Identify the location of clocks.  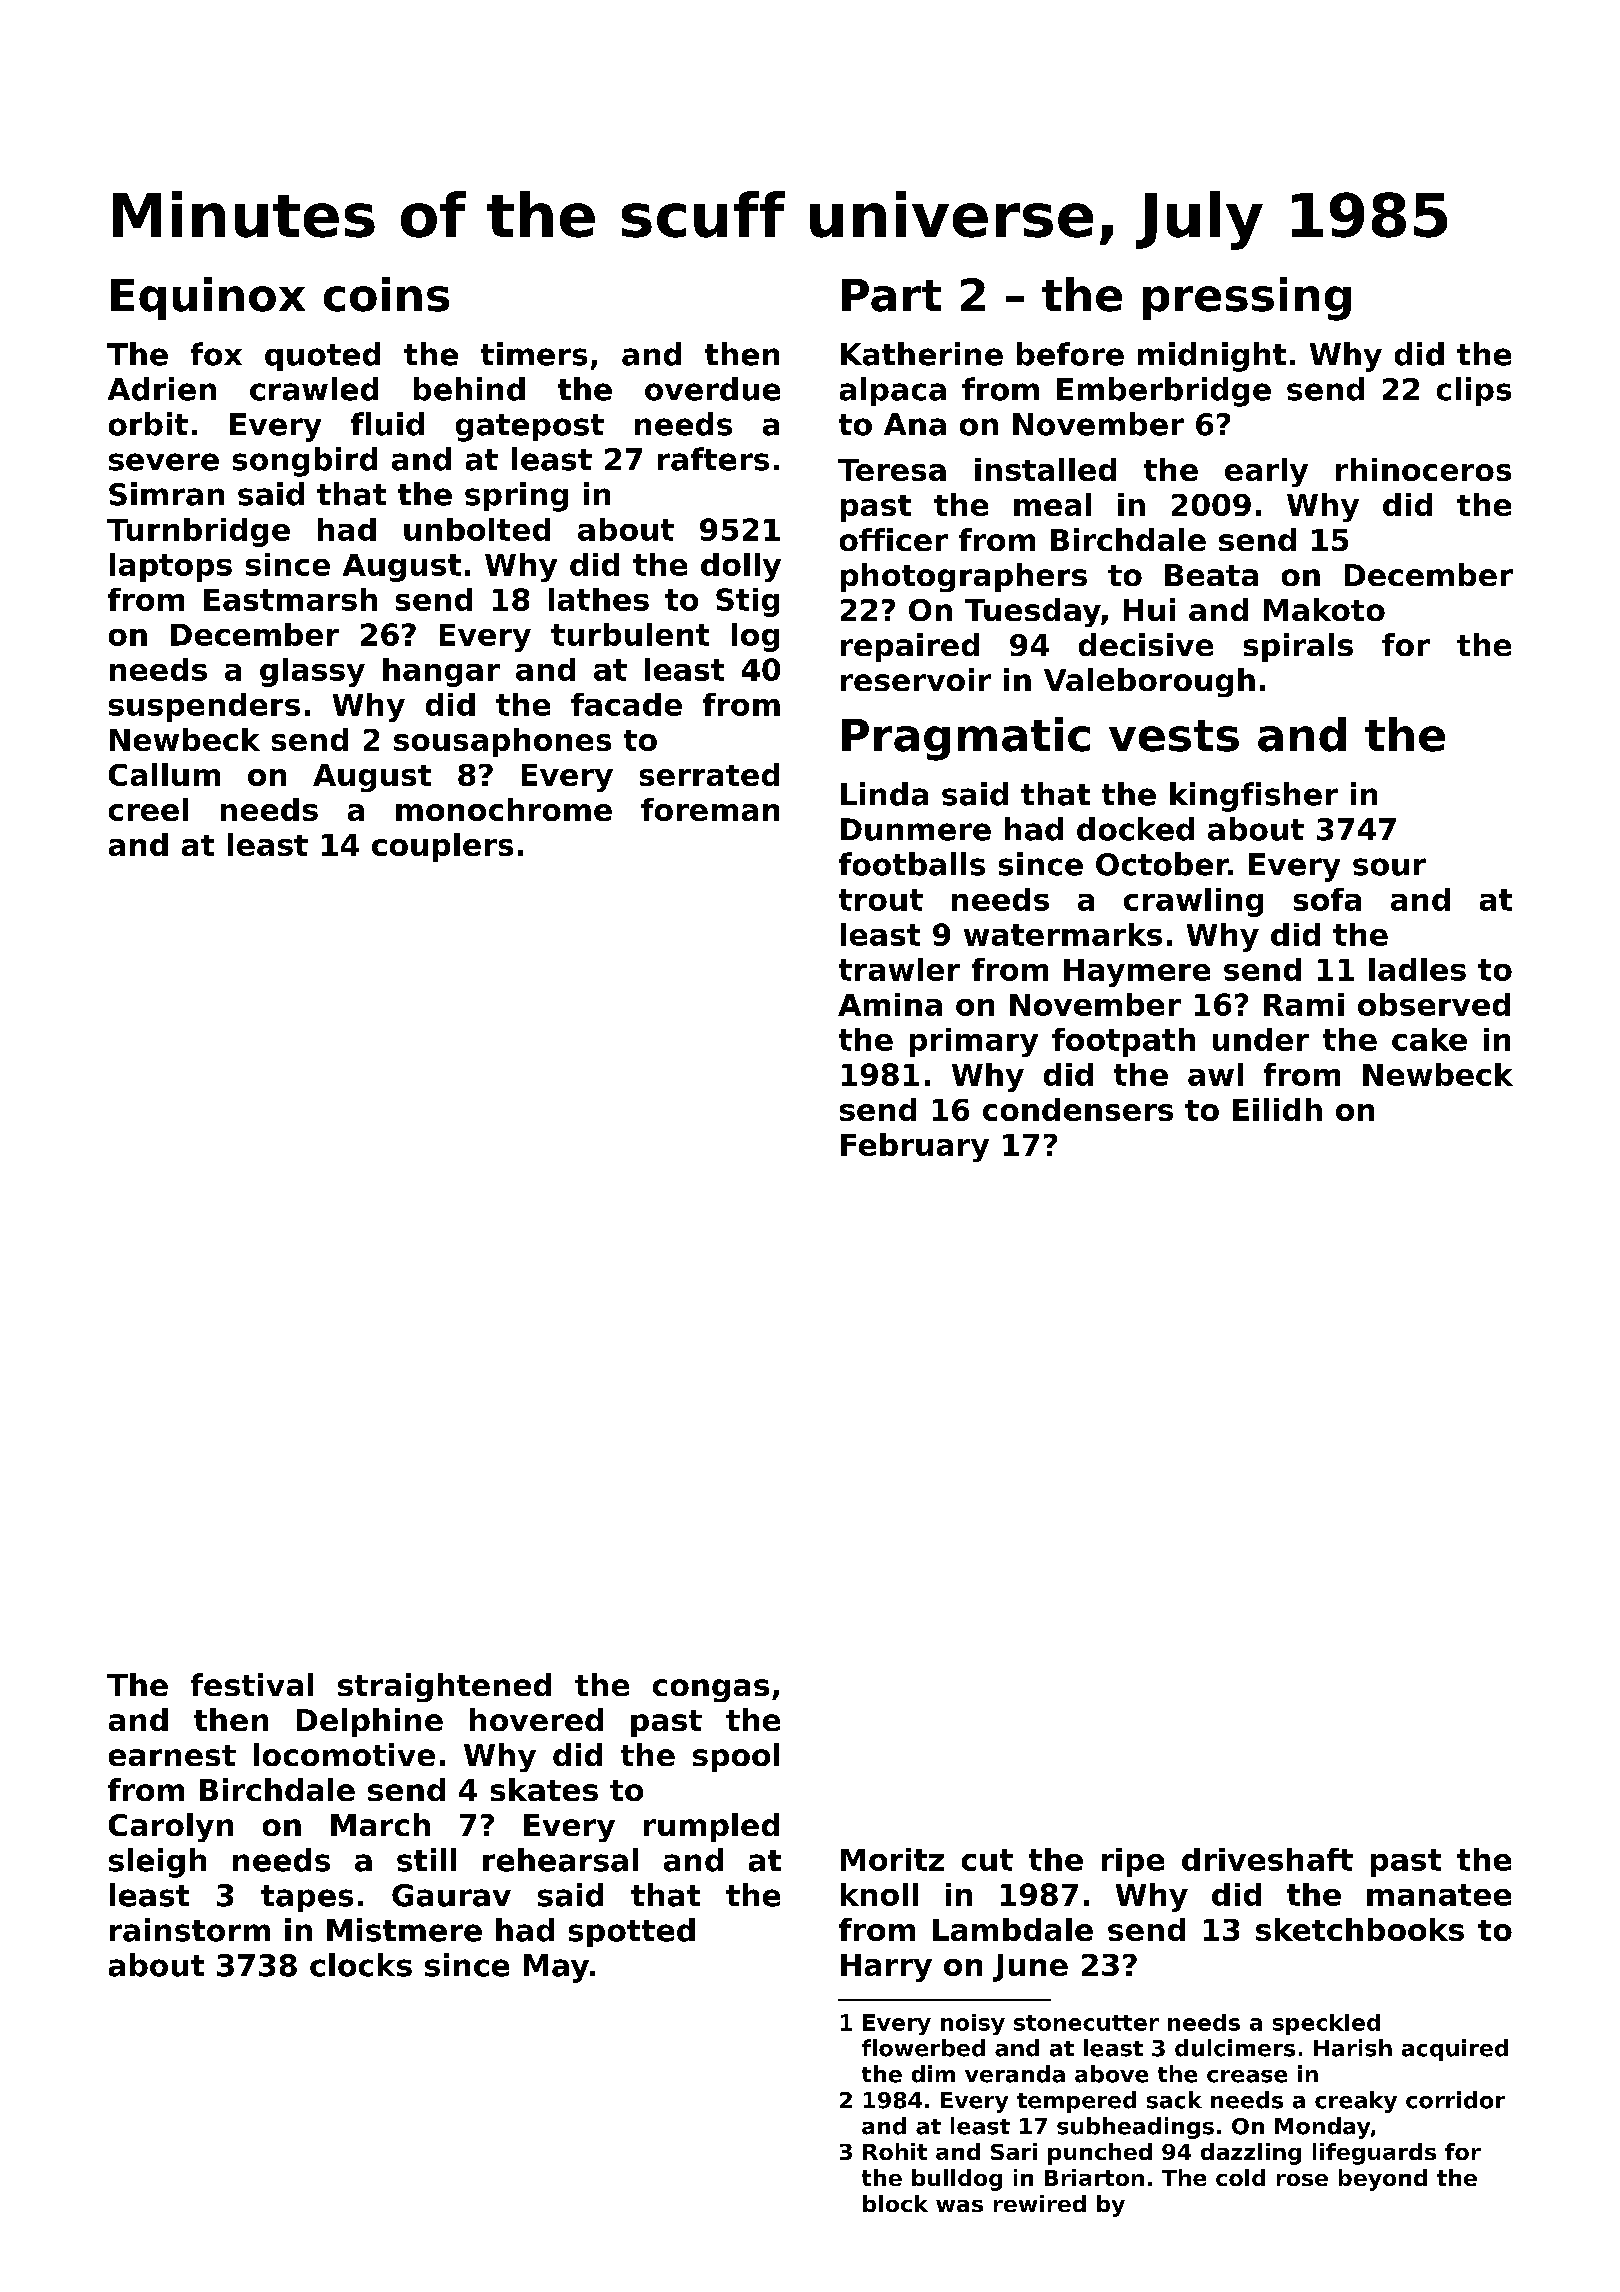
(361, 1965).
